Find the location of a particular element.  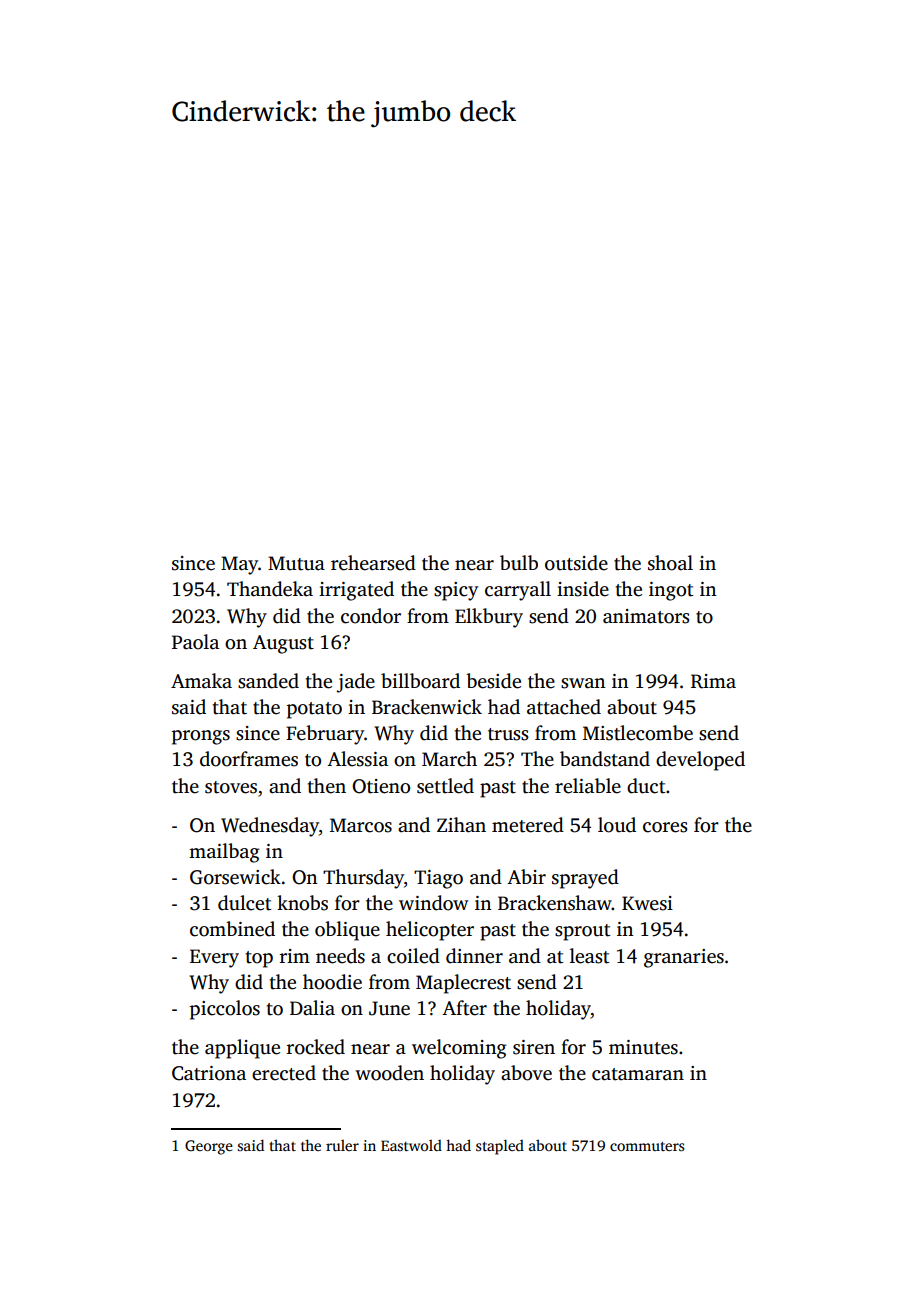

Eastwold is located at coordinates (411, 1145).
